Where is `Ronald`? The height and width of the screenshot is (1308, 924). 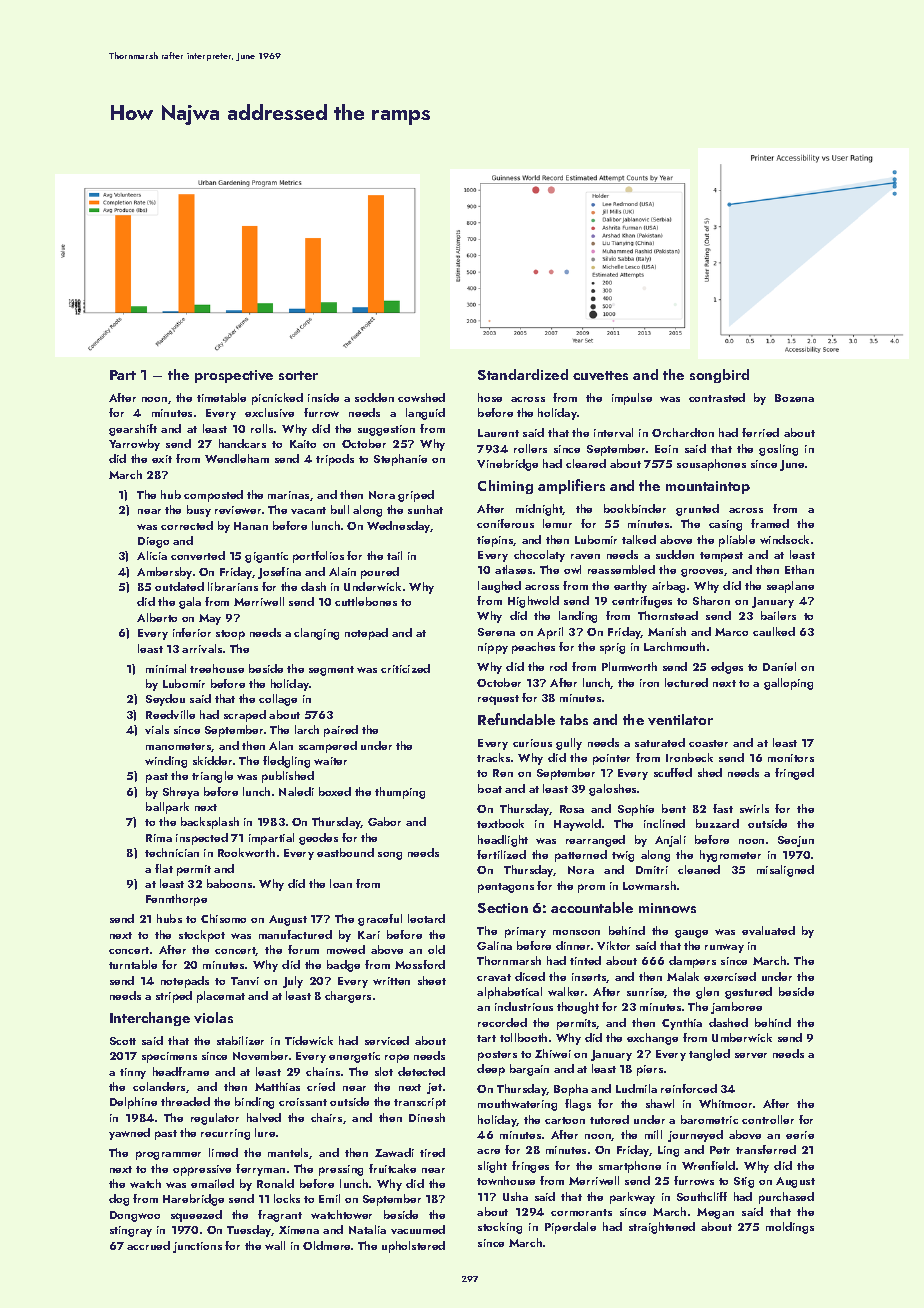 Ronald is located at coordinates (275, 1183).
